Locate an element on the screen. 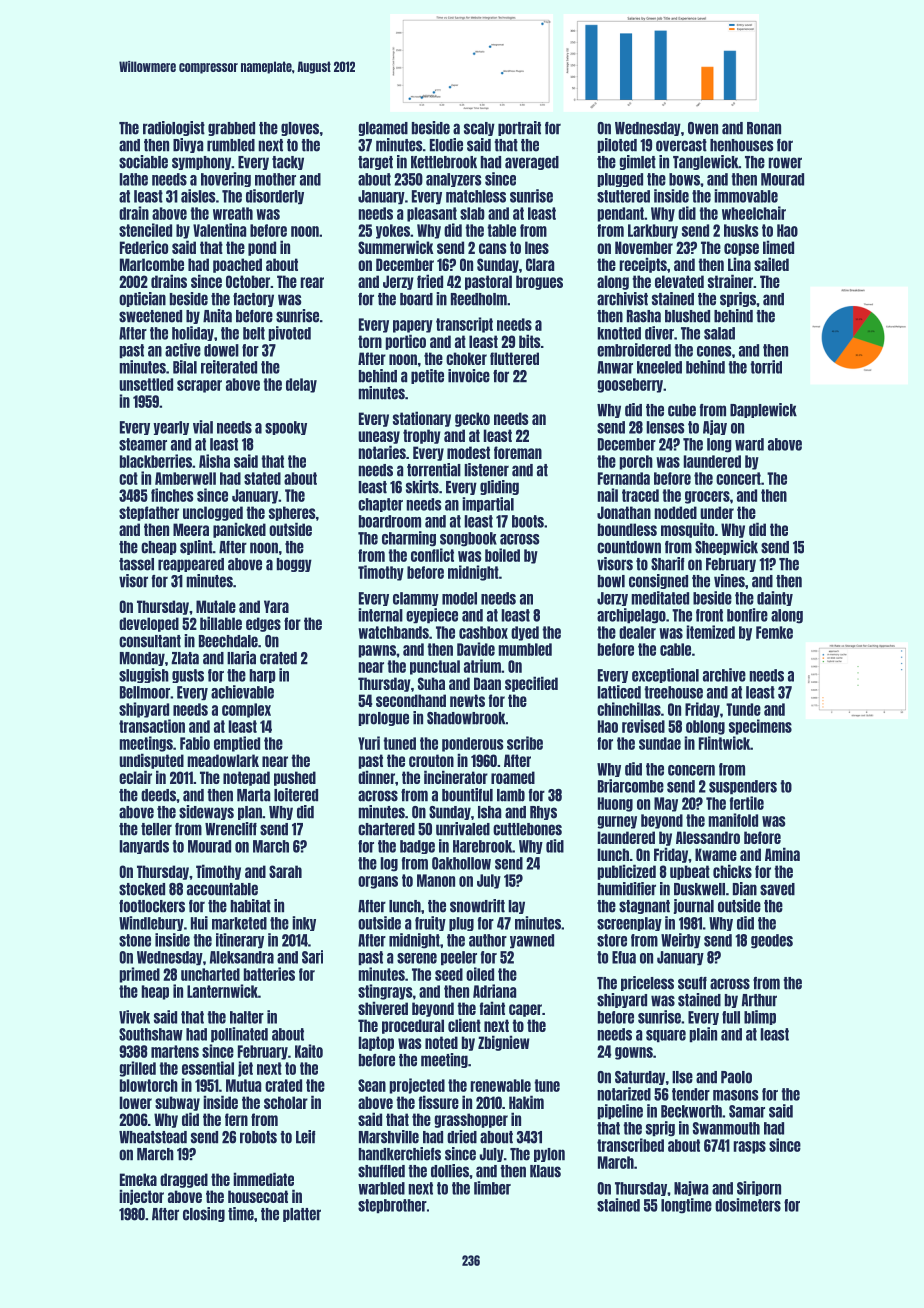 The height and width of the screenshot is (1308, 924). nail is located at coordinates (608, 495).
